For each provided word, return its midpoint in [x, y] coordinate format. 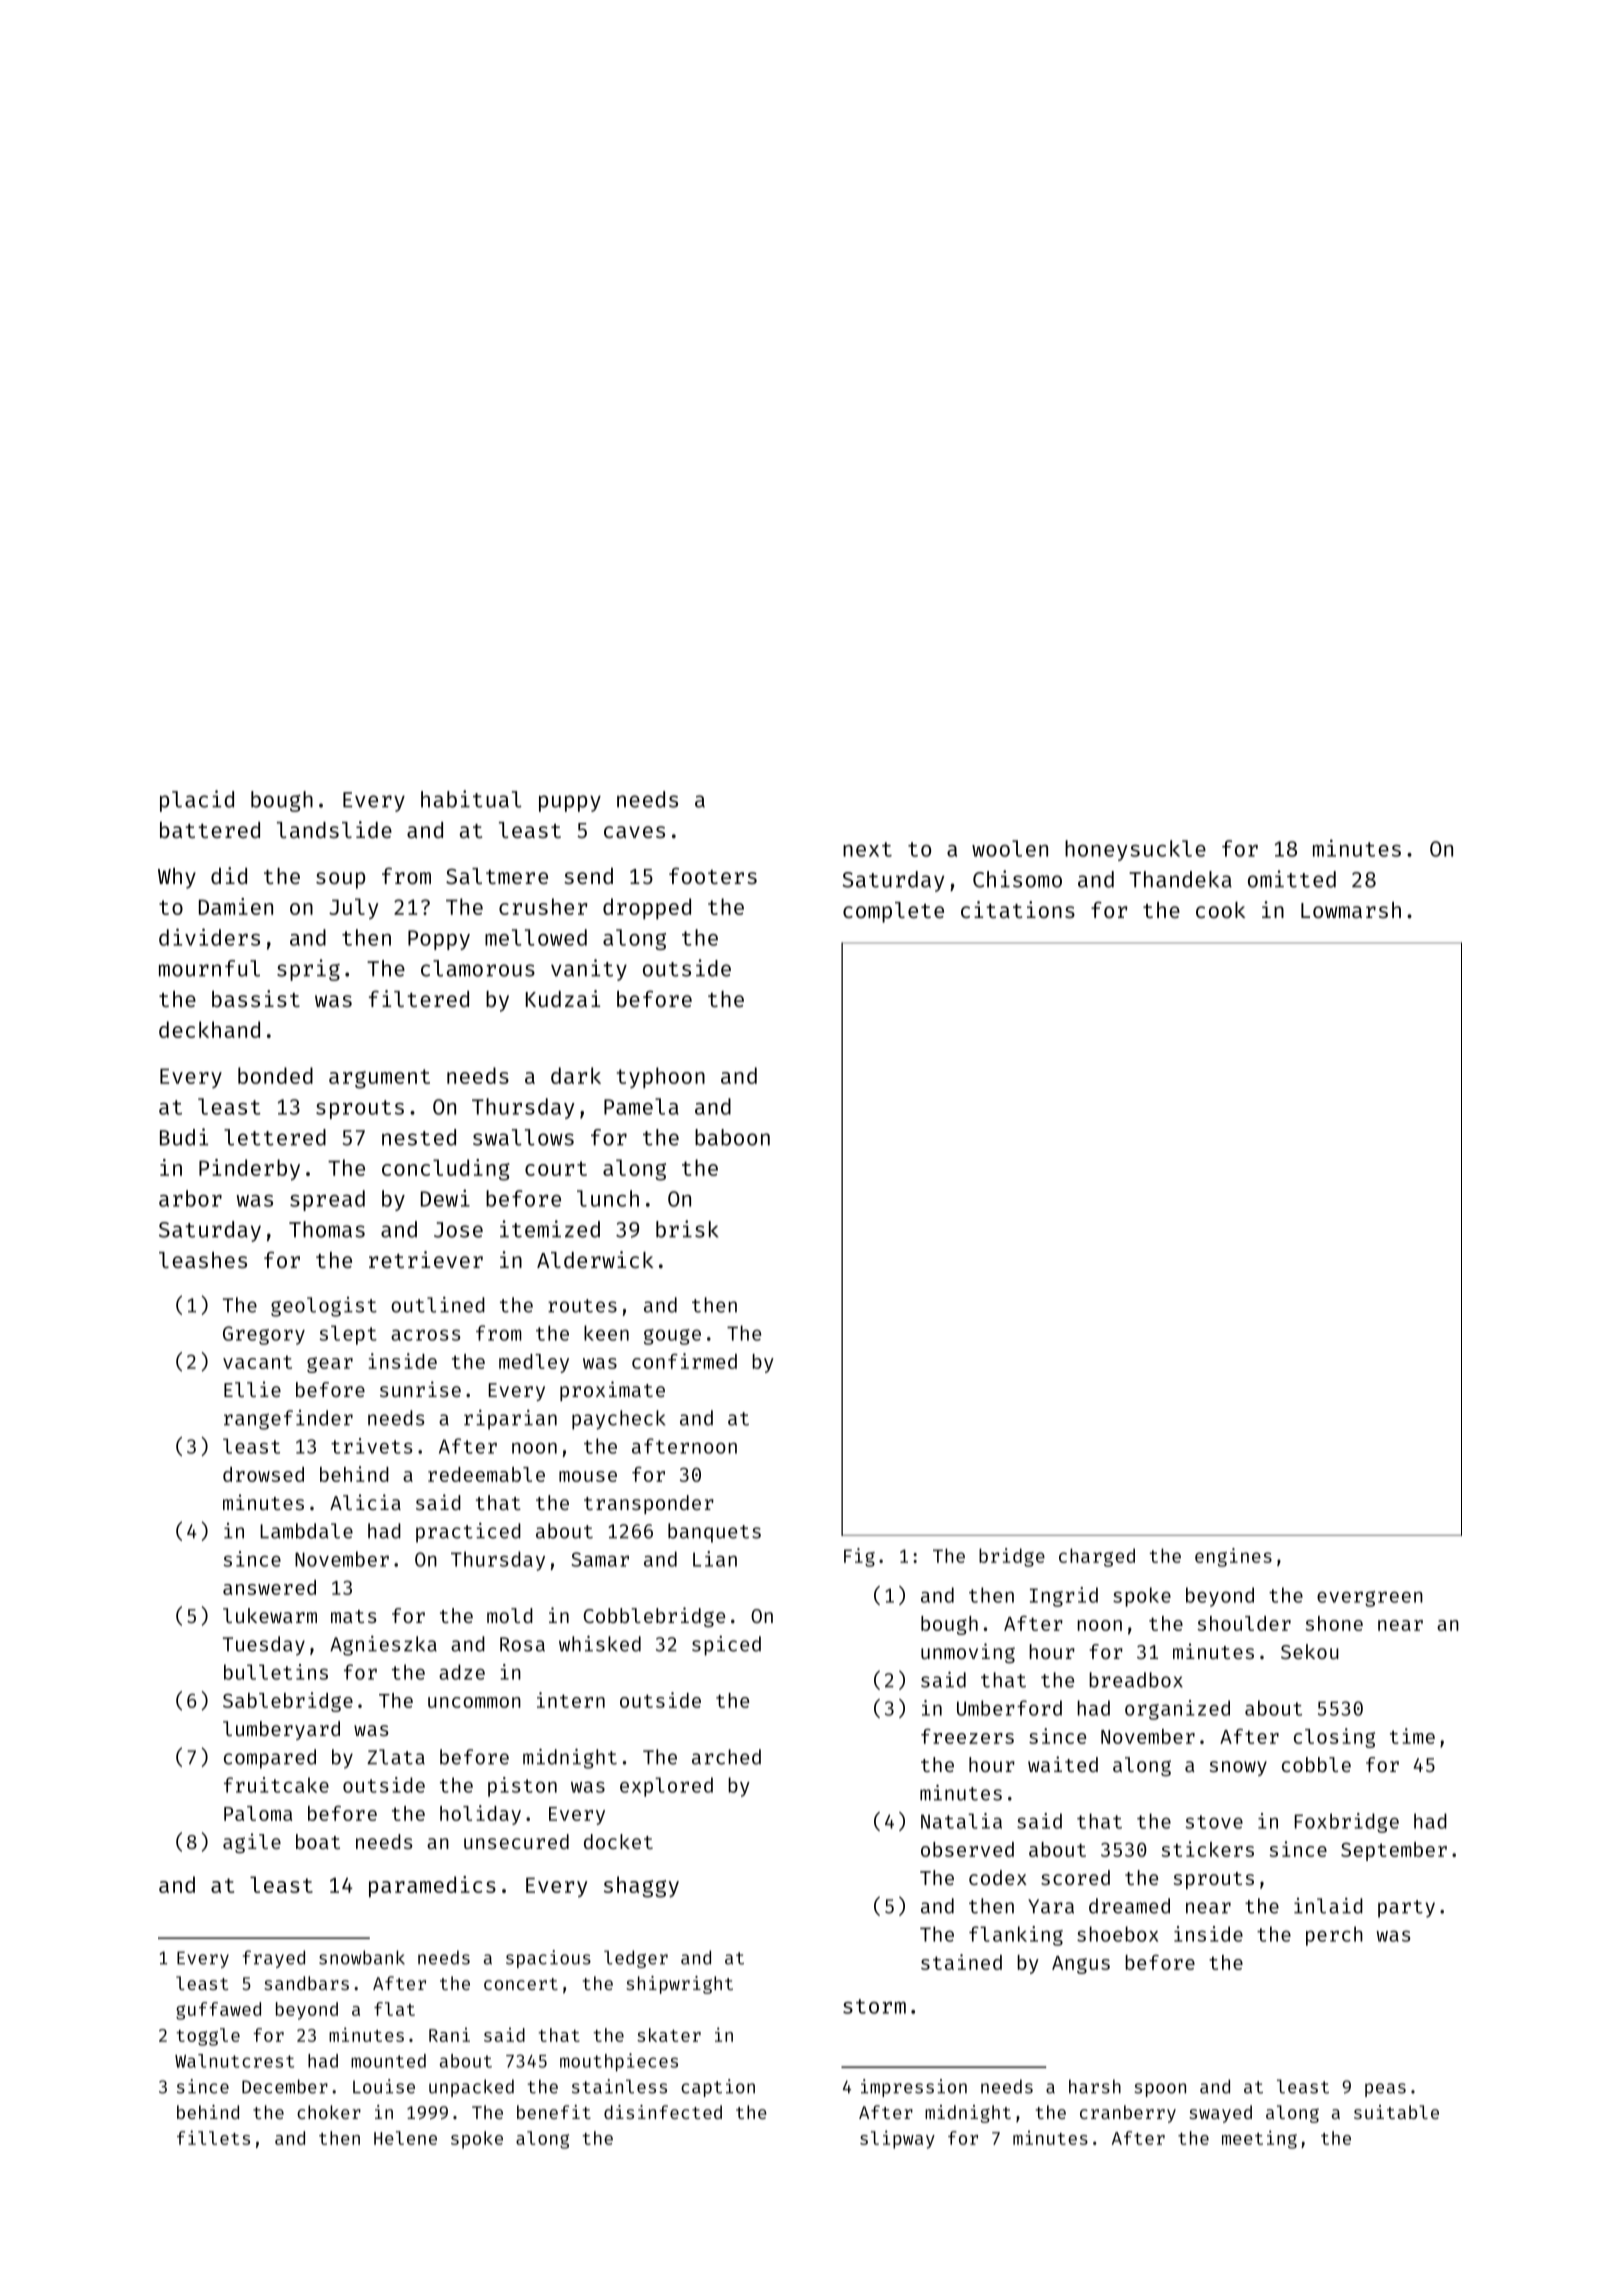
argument [379, 1079]
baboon [732, 1137]
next [867, 849]
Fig [859, 1557]
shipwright [679, 1985]
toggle [208, 2037]
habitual [471, 799]
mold [510, 1615]
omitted [1292, 879]
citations [1018, 909]
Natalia [961, 1821]
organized [1177, 1710]
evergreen [1370, 1599]
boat [318, 1841]
